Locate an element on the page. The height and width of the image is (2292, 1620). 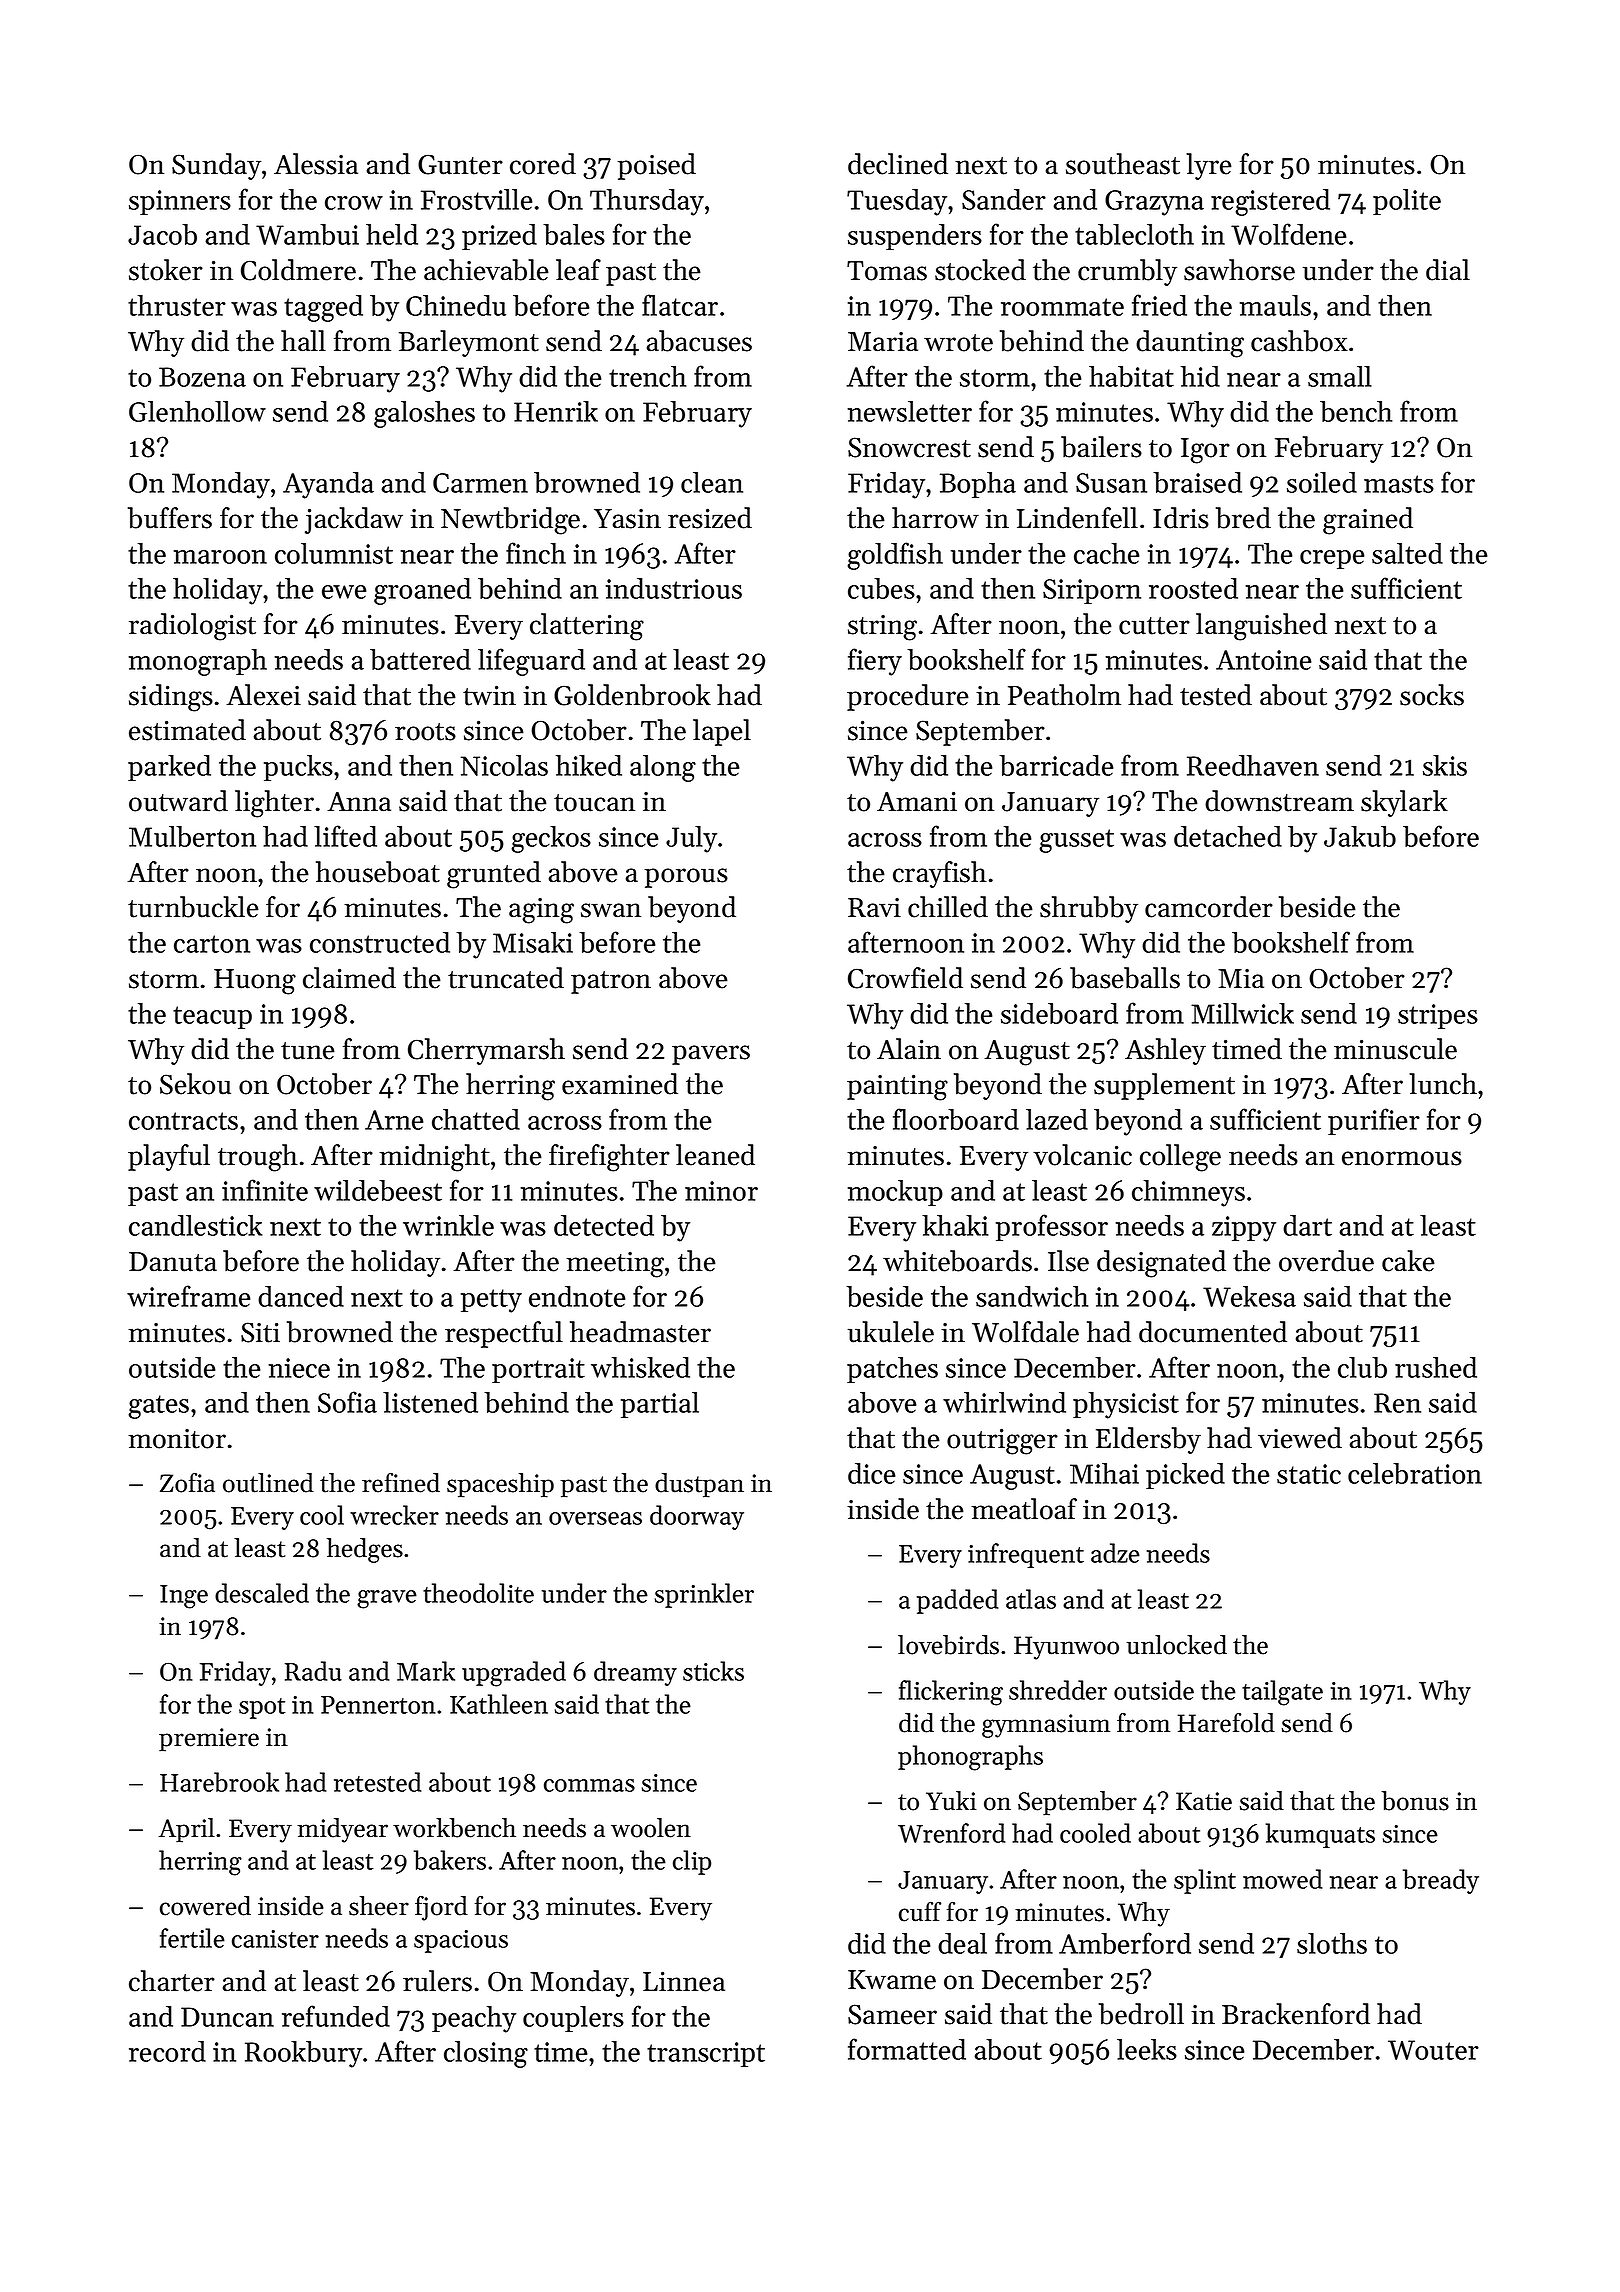
deal is located at coordinates (962, 1943).
